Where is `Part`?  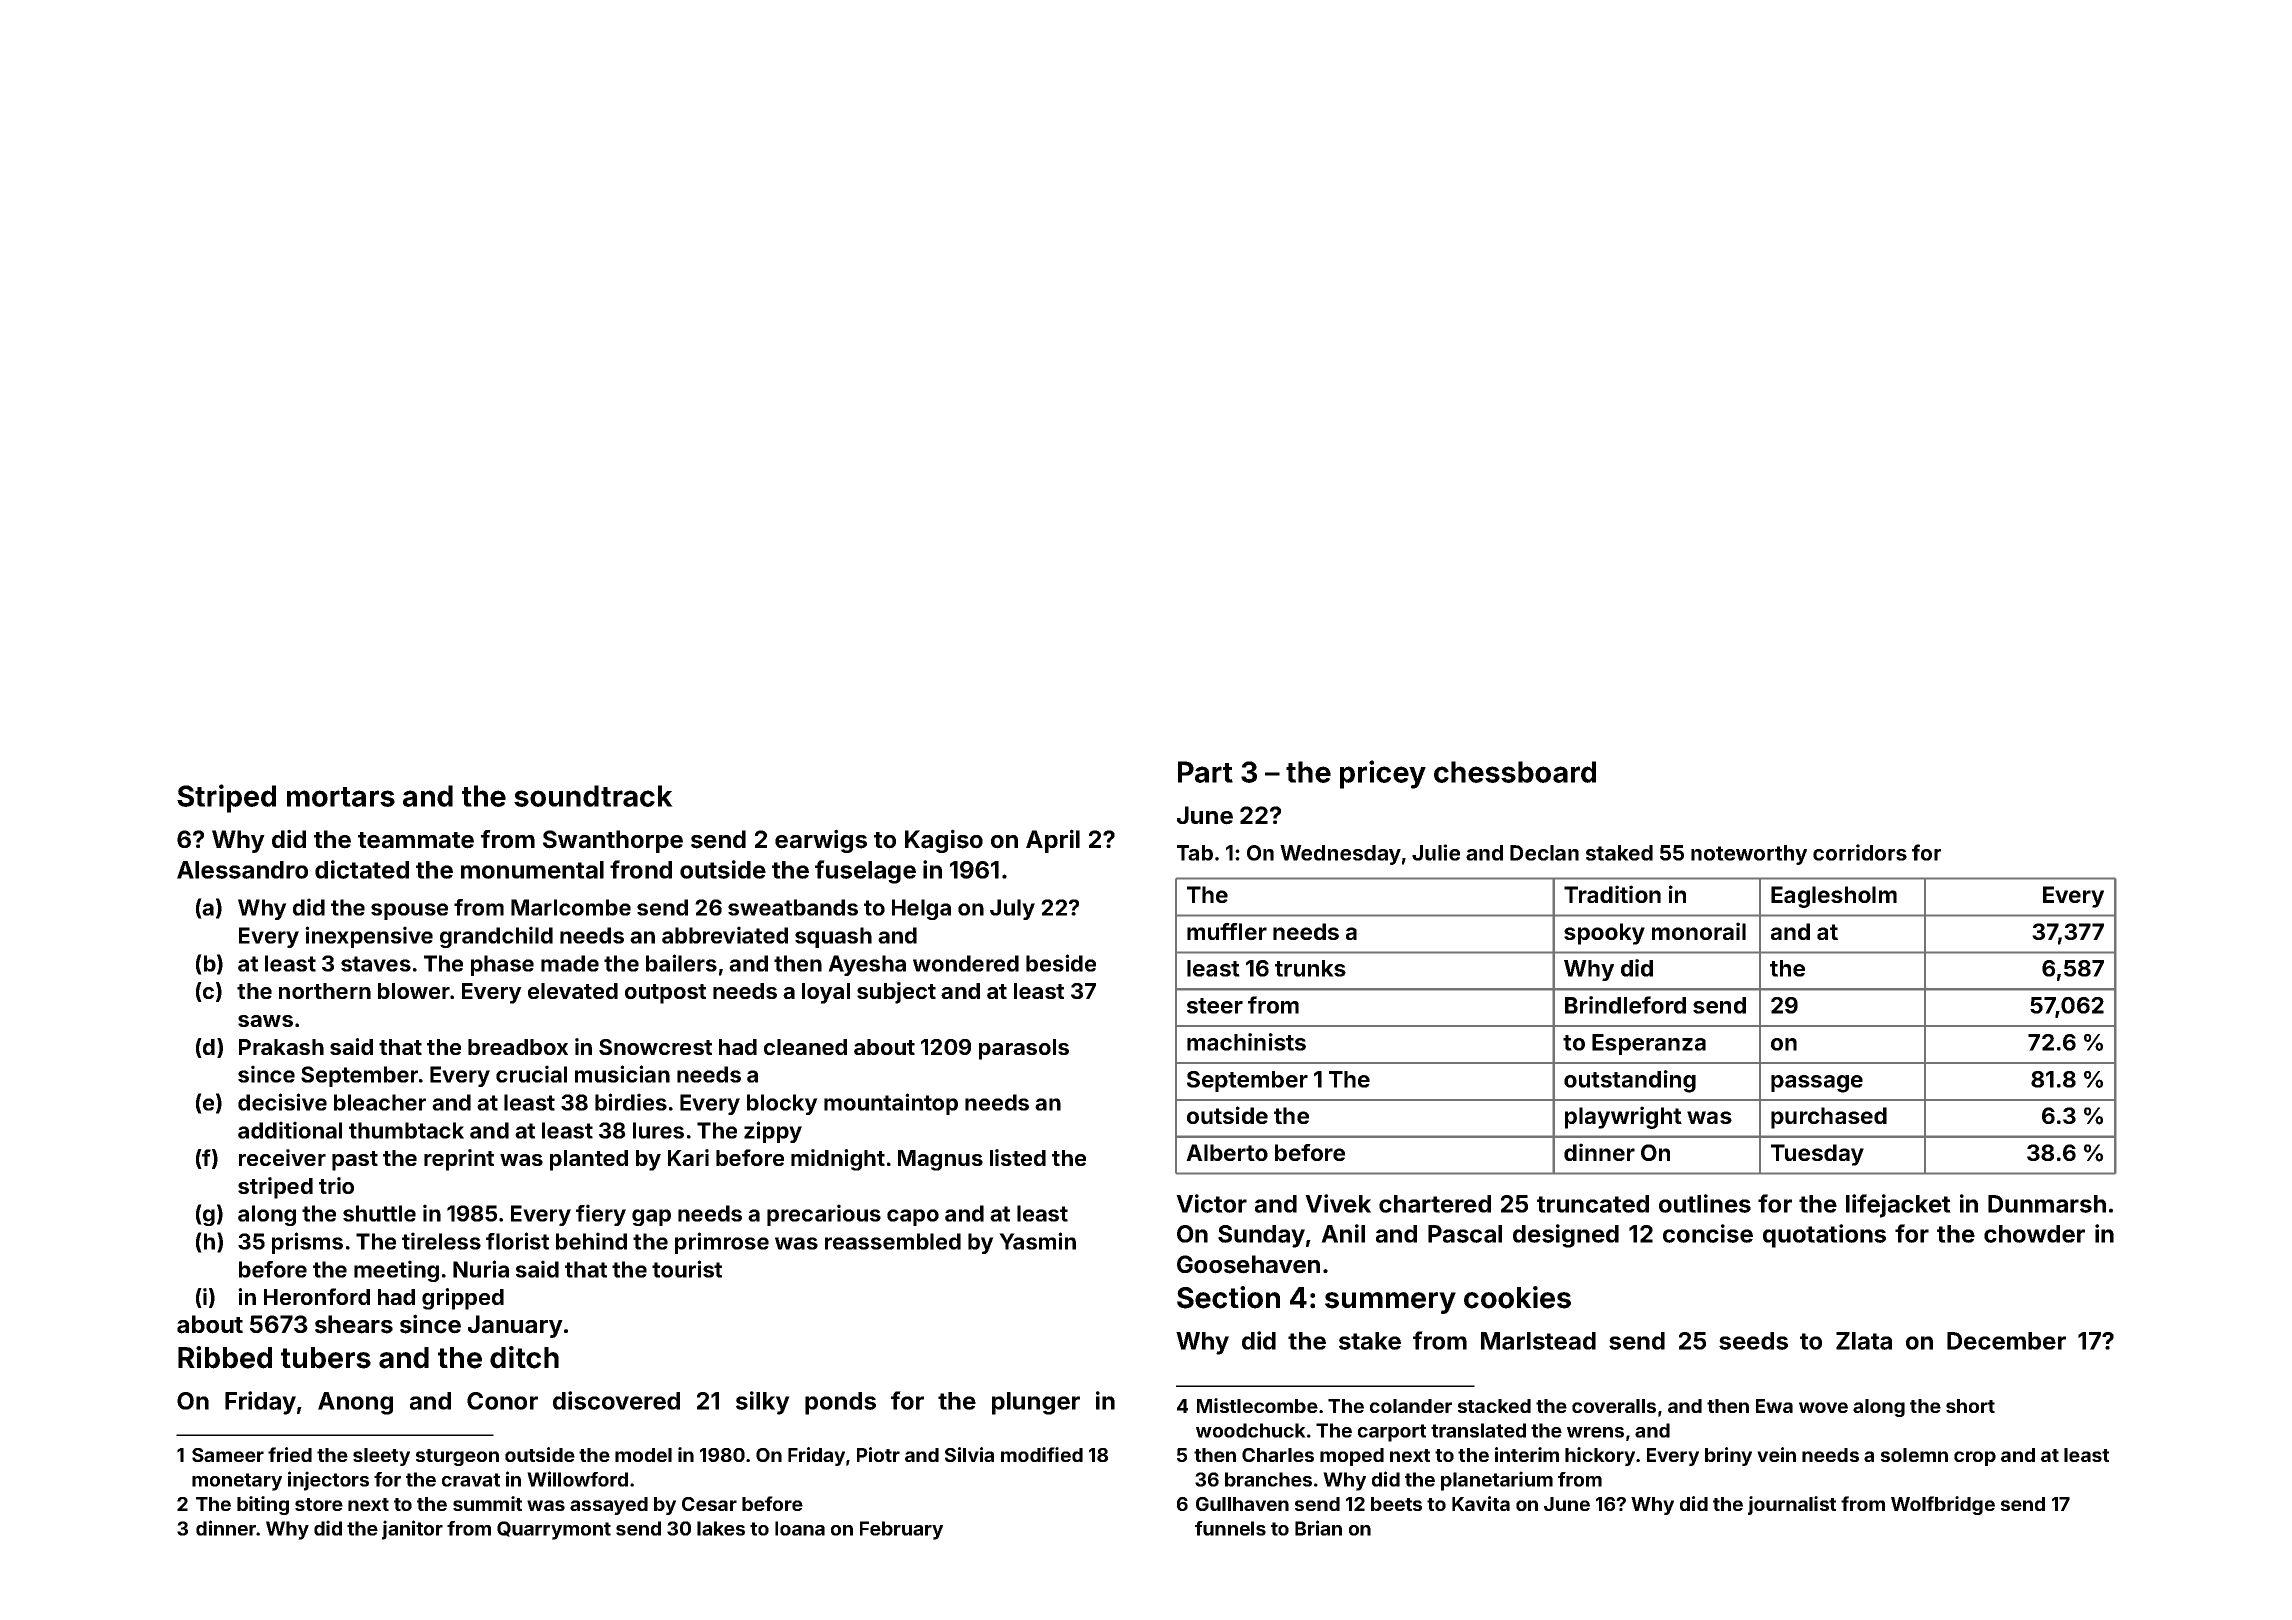 Part is located at coordinates (1205, 772).
